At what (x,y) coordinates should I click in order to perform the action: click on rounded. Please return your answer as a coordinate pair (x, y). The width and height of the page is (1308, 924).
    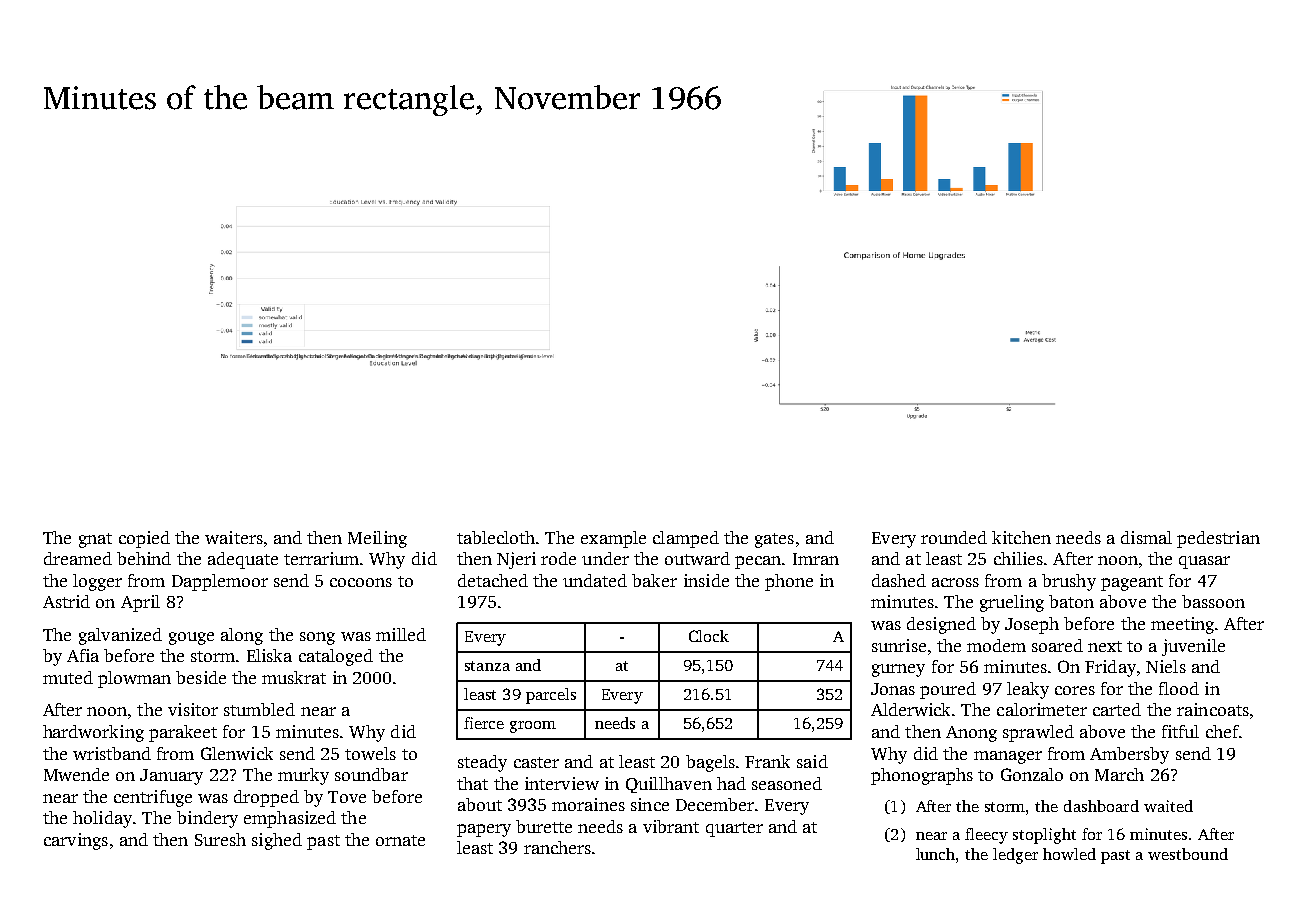
    Looking at the image, I should click on (954, 537).
